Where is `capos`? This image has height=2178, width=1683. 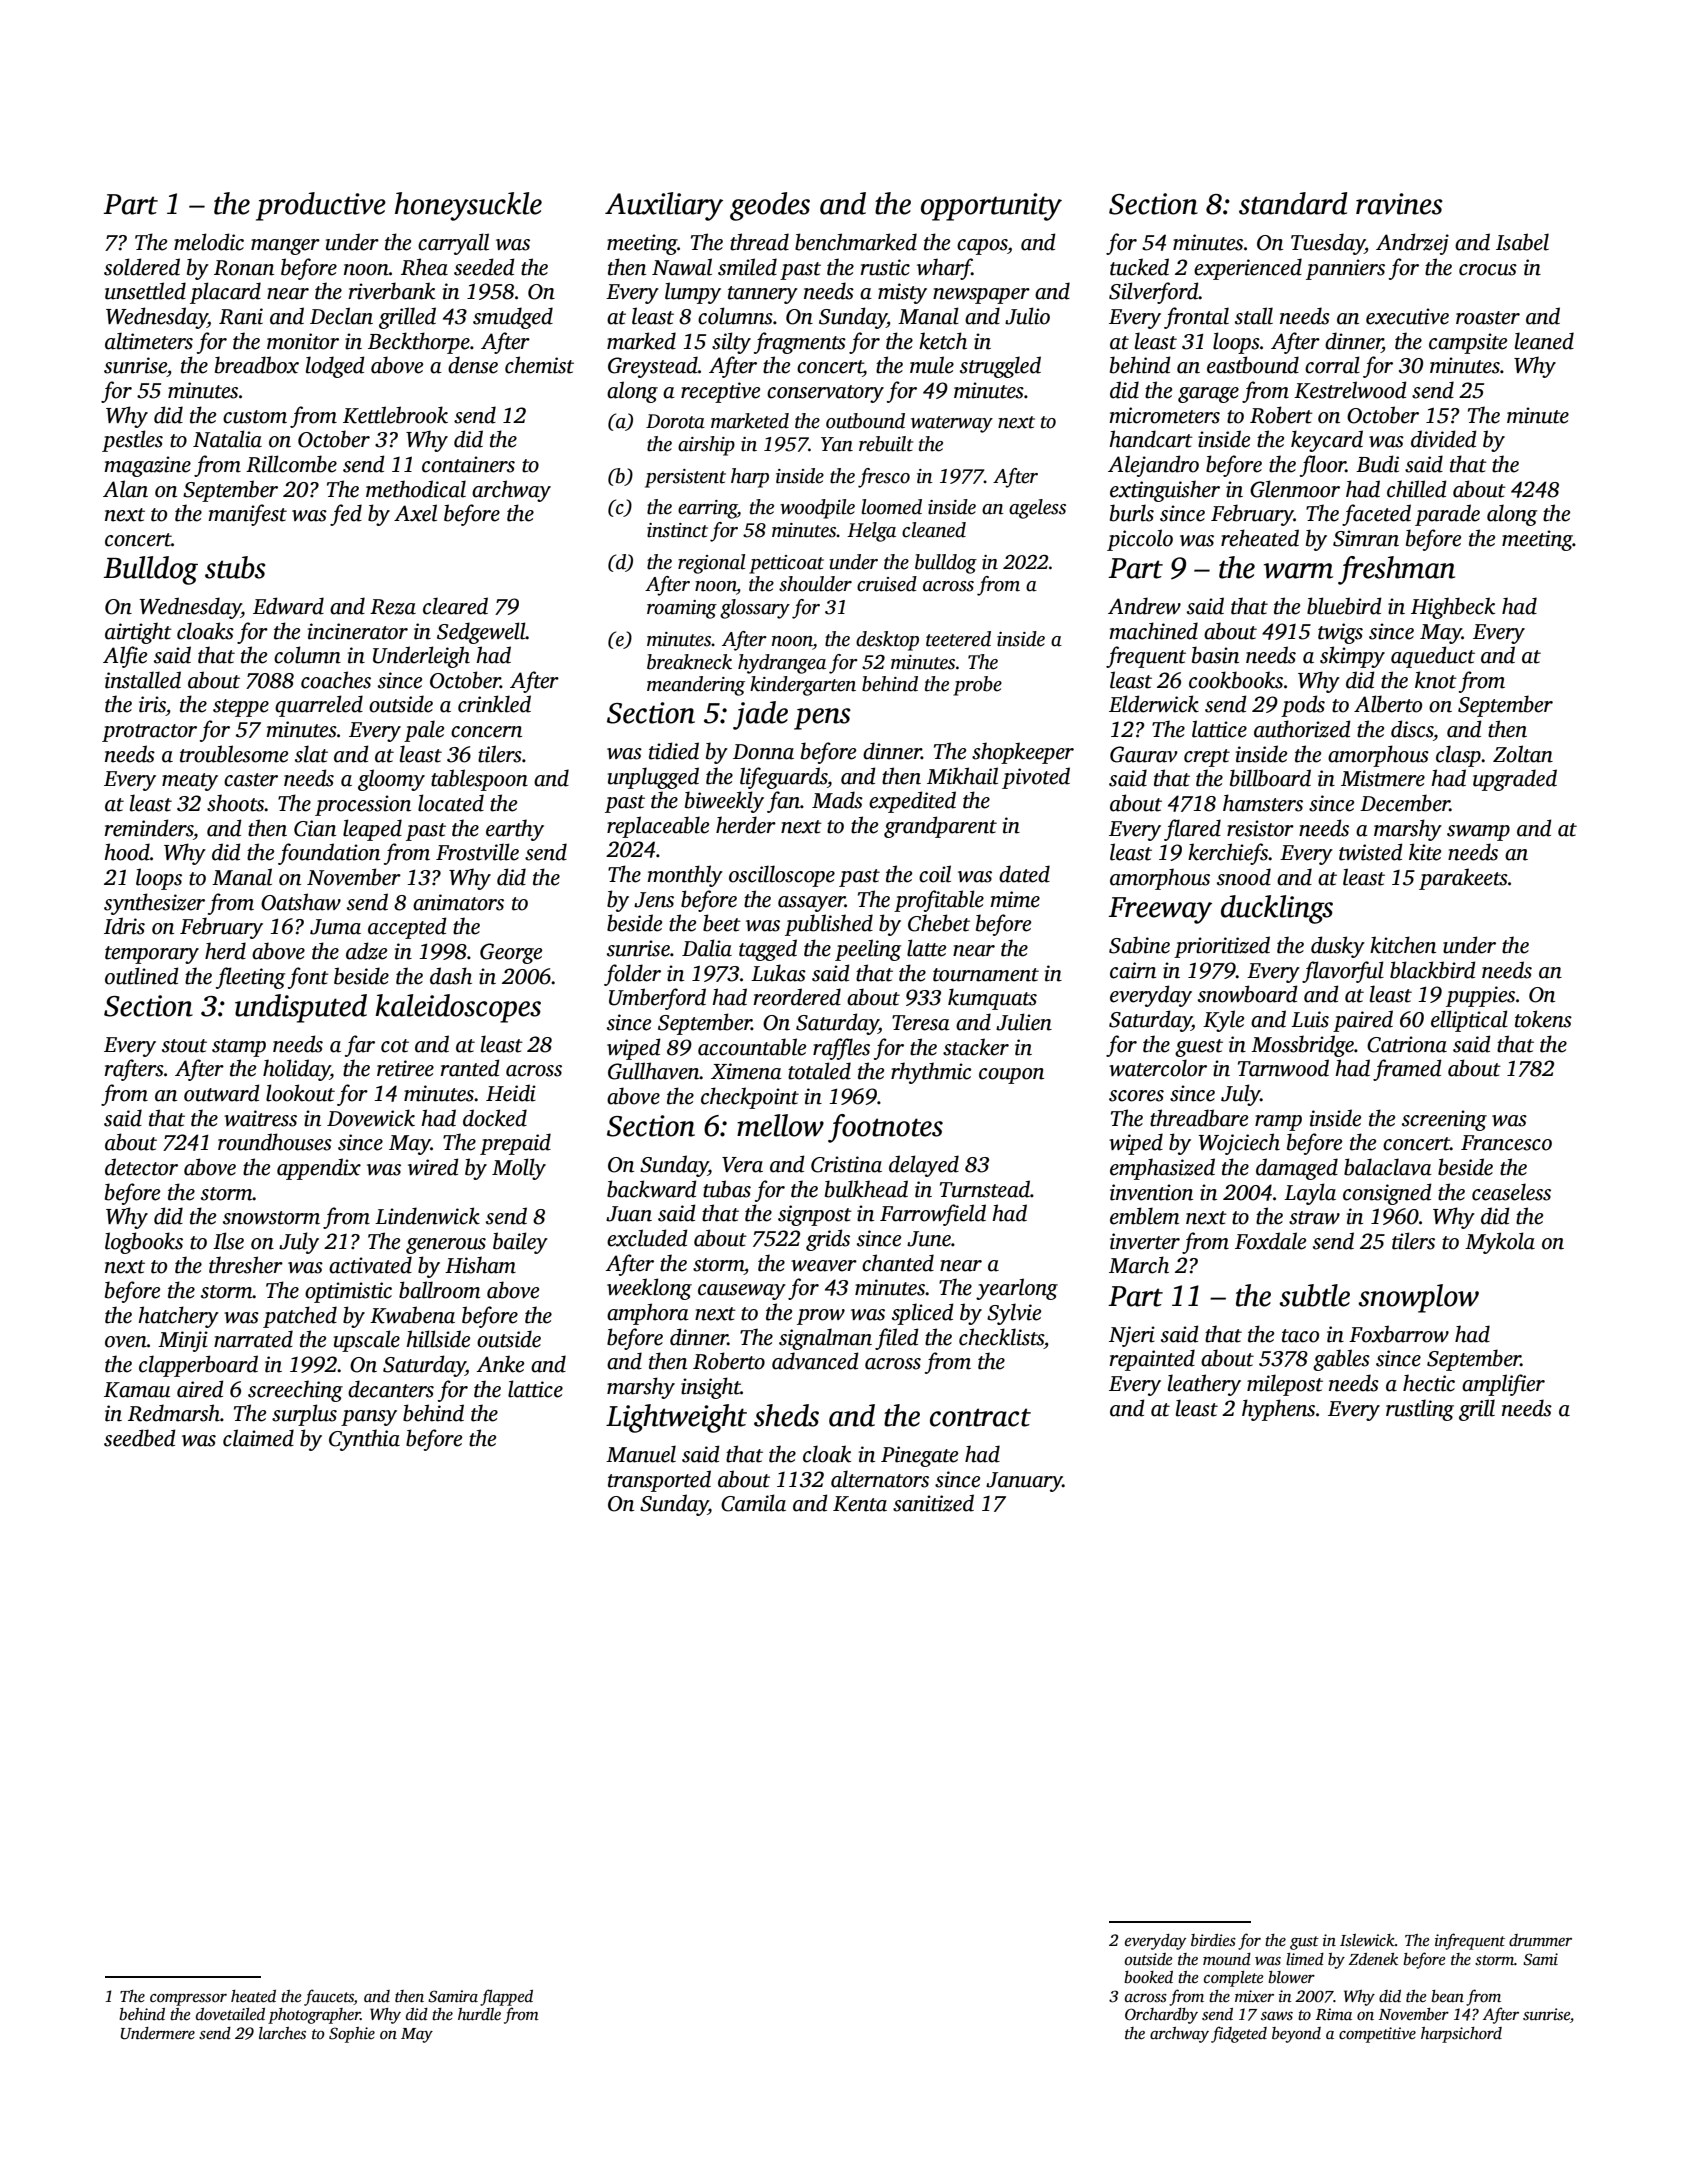
capos is located at coordinates (982, 247).
